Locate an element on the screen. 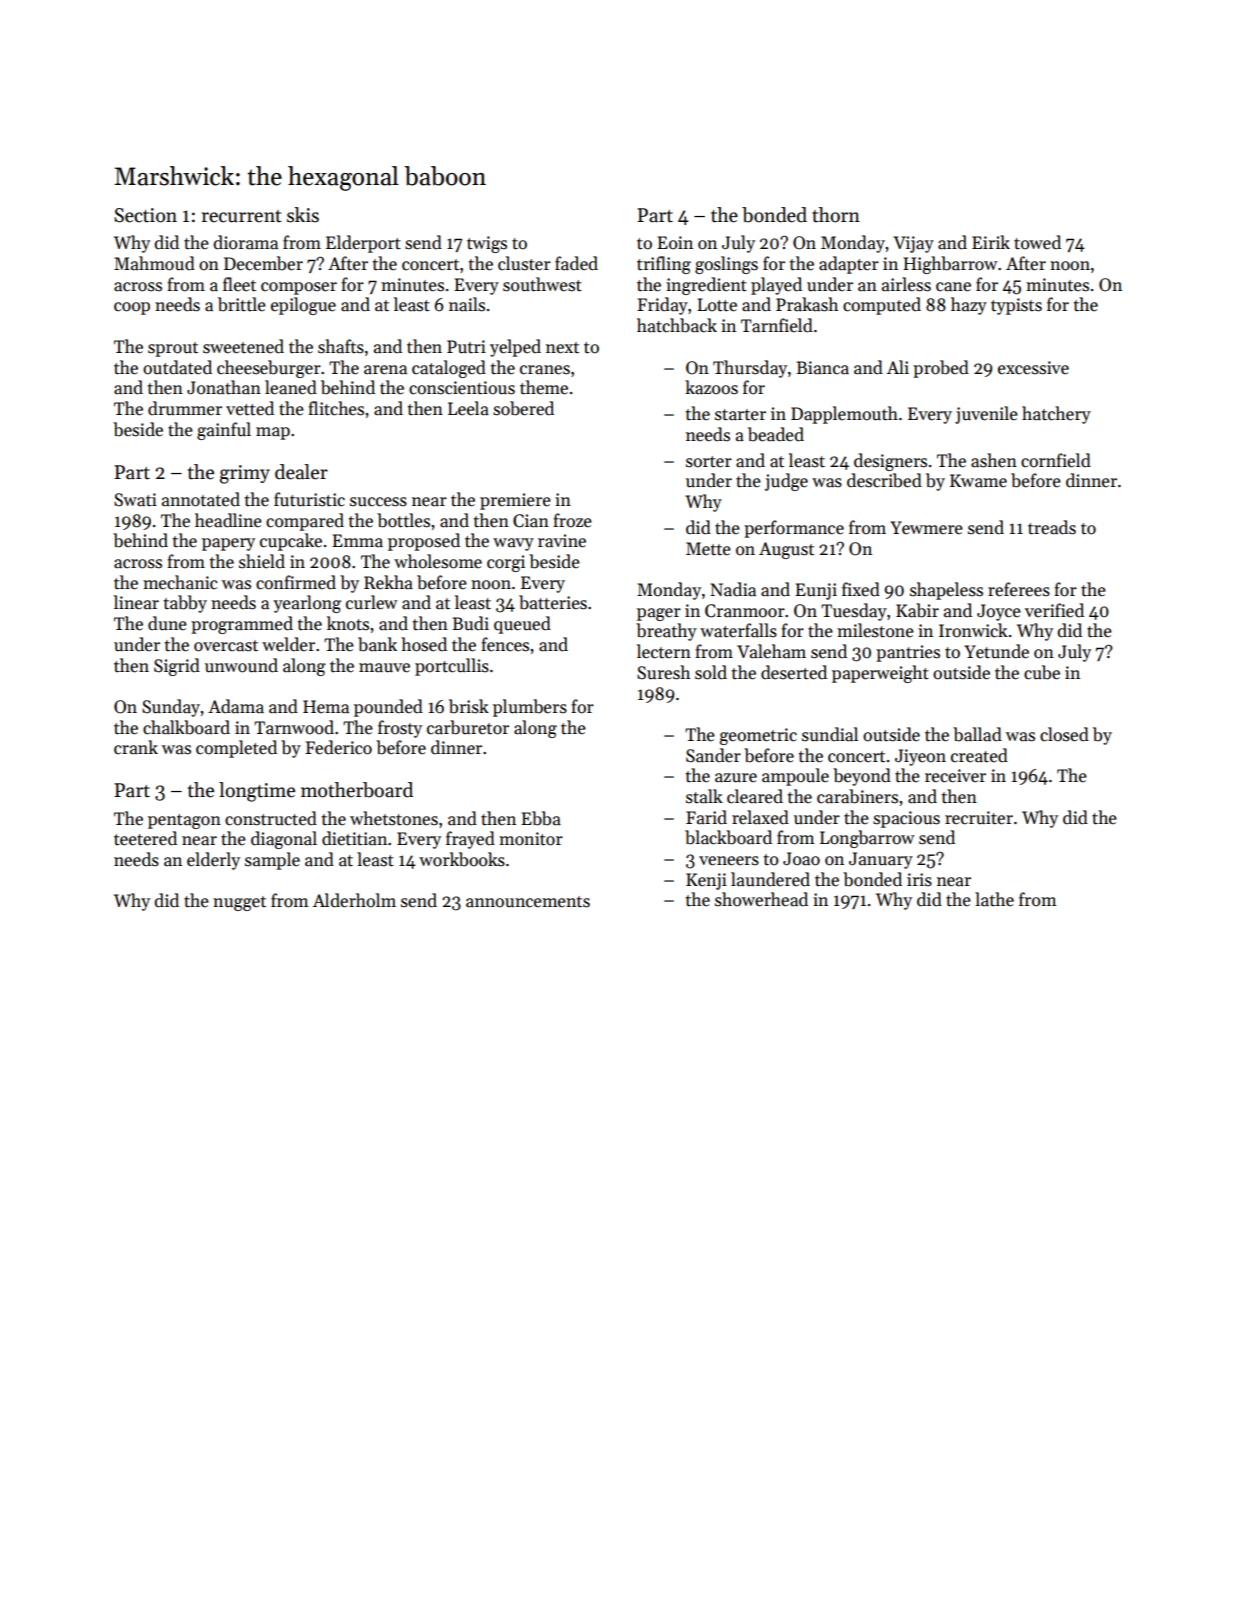 The height and width of the screenshot is (1601, 1237). pentagon is located at coordinates (184, 821).
